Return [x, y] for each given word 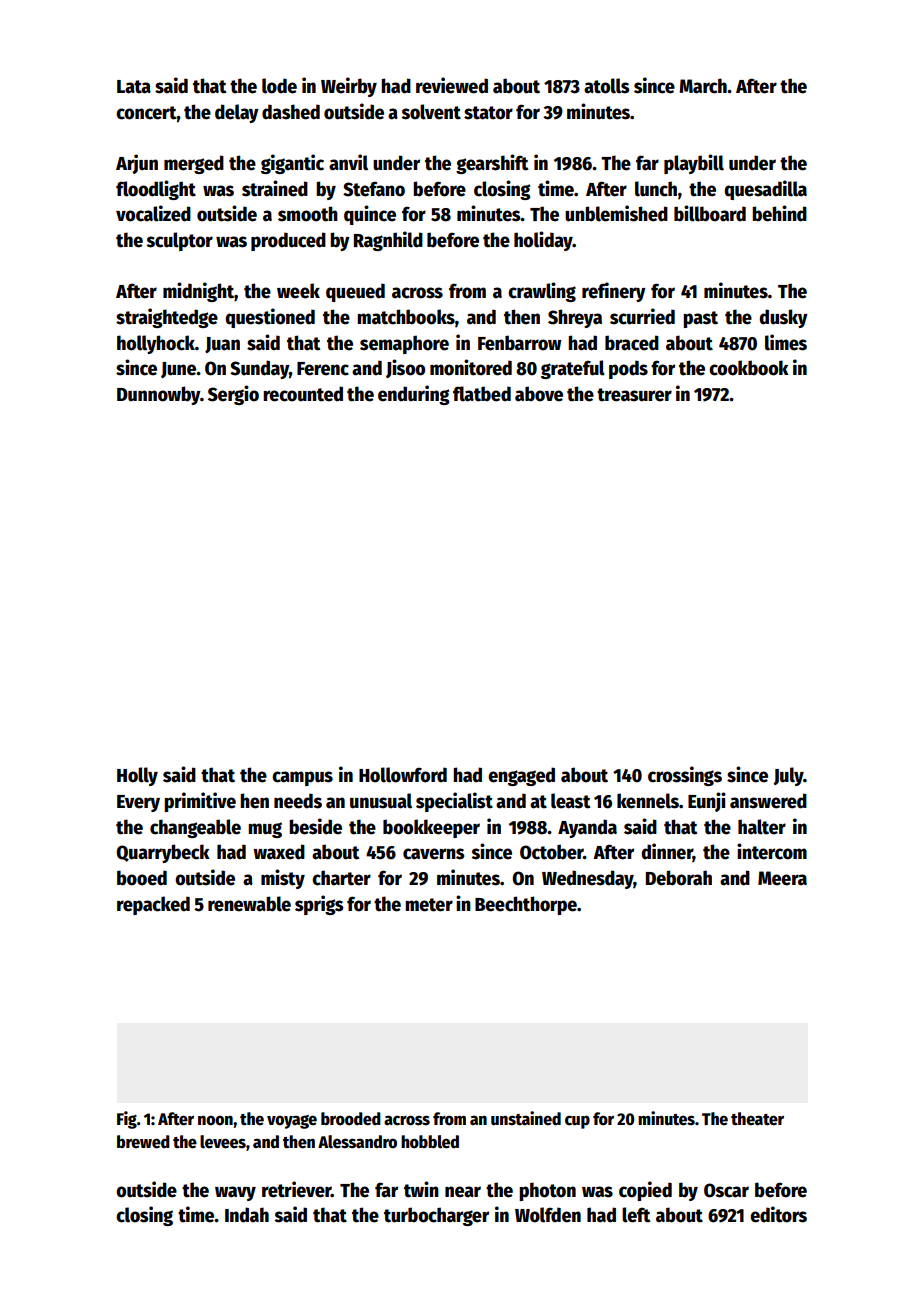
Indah [247, 1215]
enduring [414, 395]
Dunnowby [158, 395]
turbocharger [436, 1216]
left [636, 1215]
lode [279, 86]
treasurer [634, 395]
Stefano [374, 189]
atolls [606, 86]
